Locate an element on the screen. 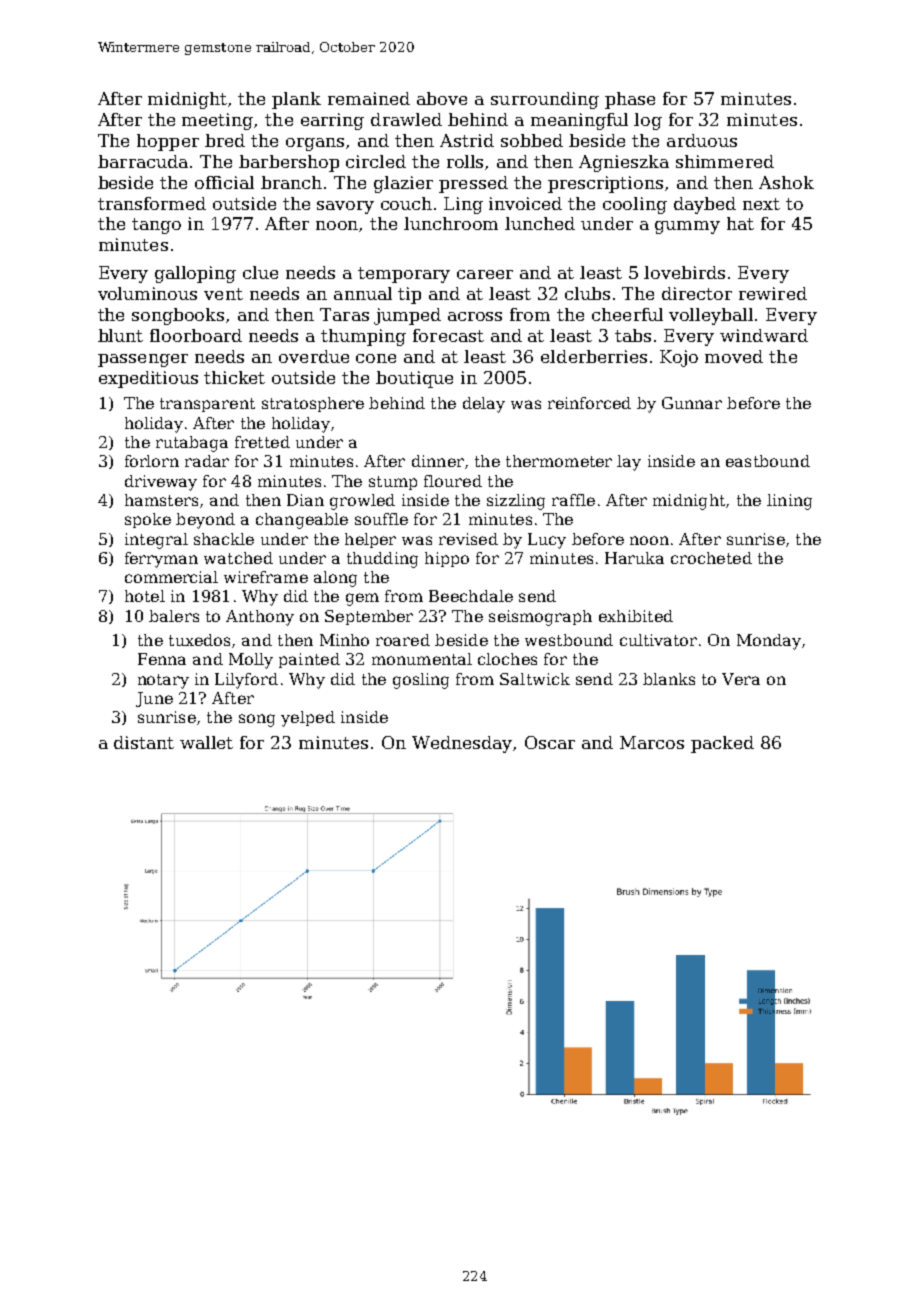 This screenshot has width=924, height=1308. yelped is located at coordinates (308, 719).
